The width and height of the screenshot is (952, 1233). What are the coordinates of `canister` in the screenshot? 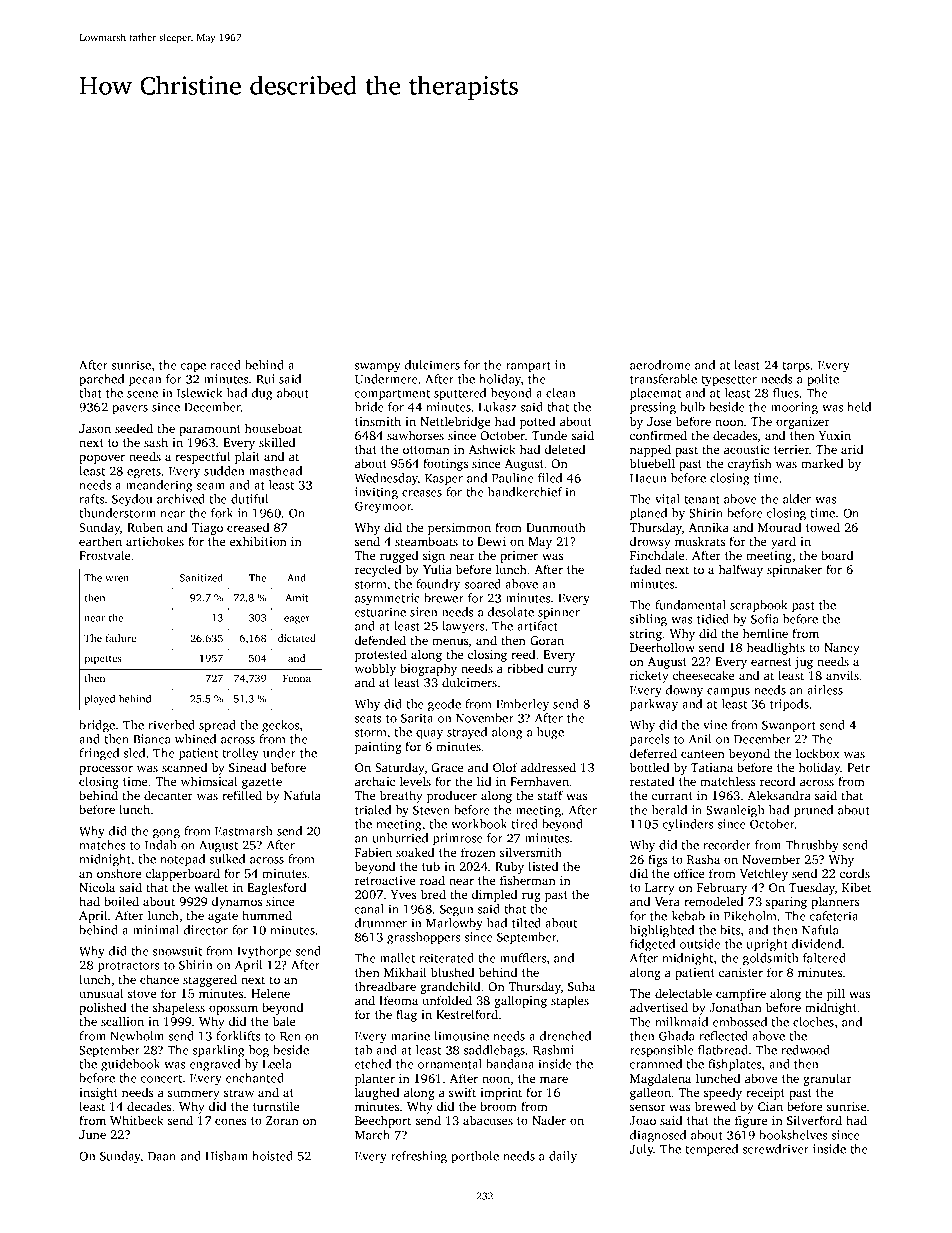 It's located at (741, 972).
